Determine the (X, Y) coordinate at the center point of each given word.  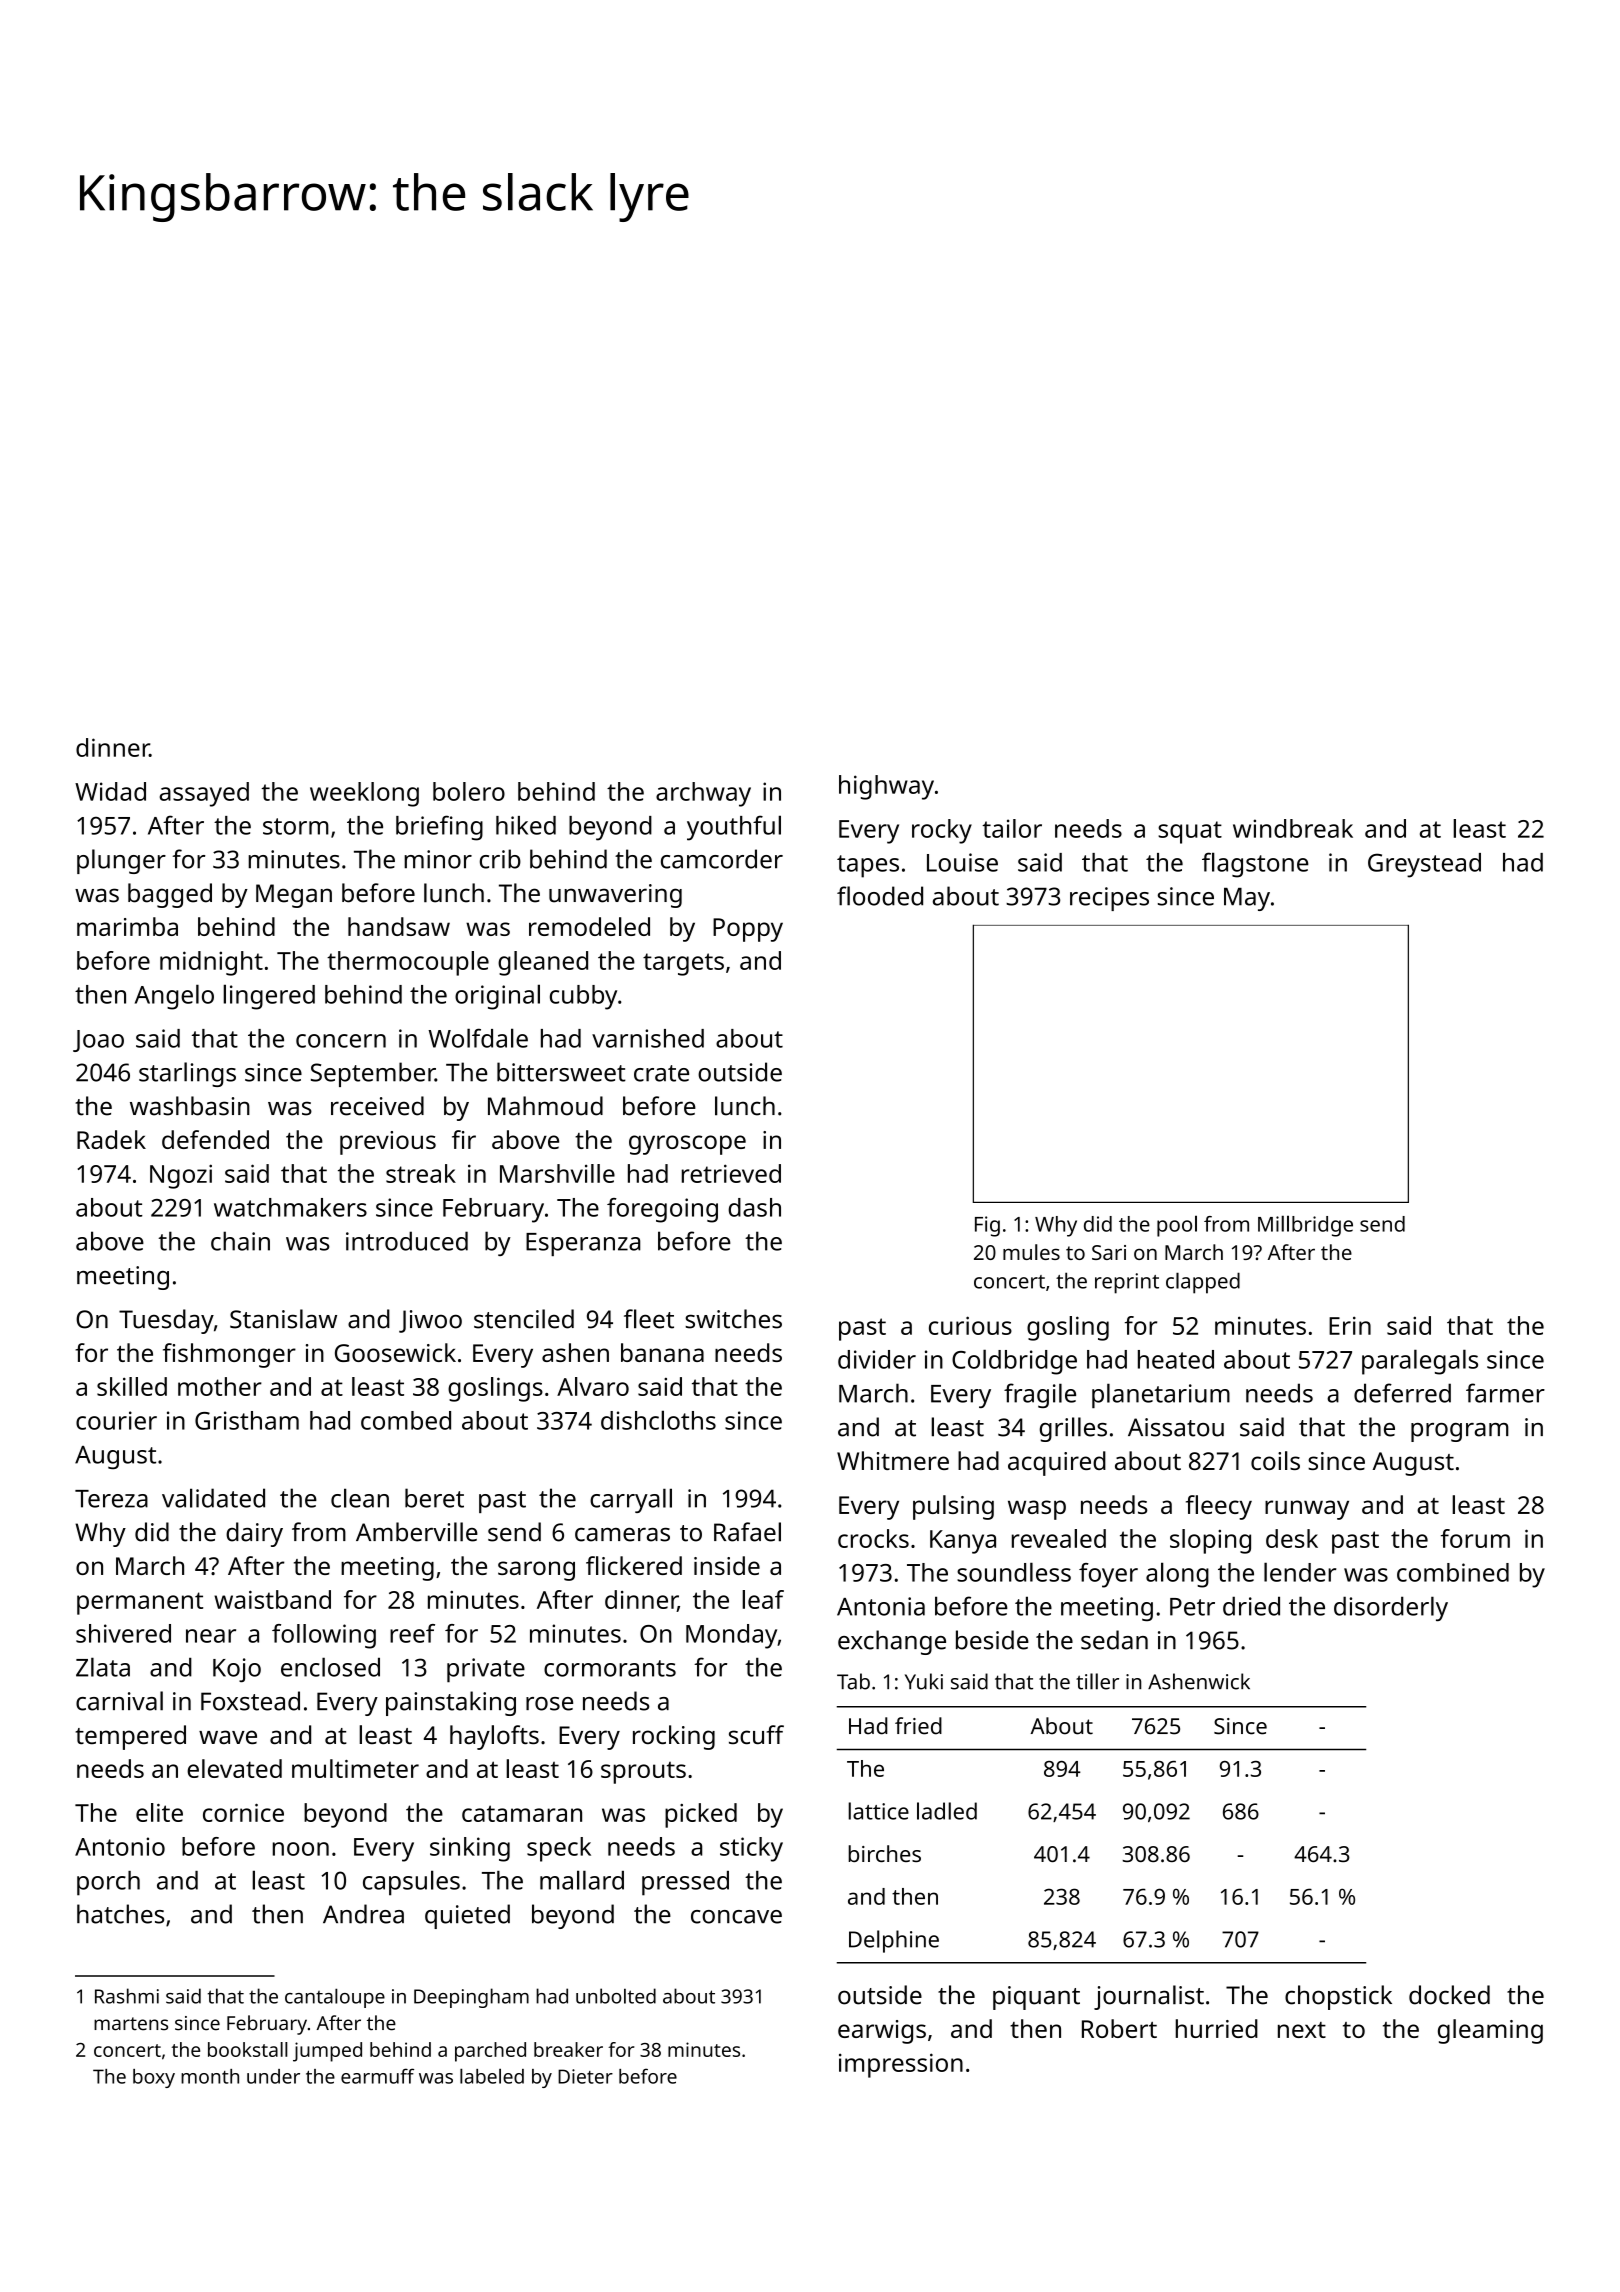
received (377, 1106)
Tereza (111, 1499)
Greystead (1424, 865)
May (1247, 899)
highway (886, 787)
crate (661, 1073)
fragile (1040, 1395)
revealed (1059, 1538)
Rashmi (127, 1996)
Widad (110, 791)
